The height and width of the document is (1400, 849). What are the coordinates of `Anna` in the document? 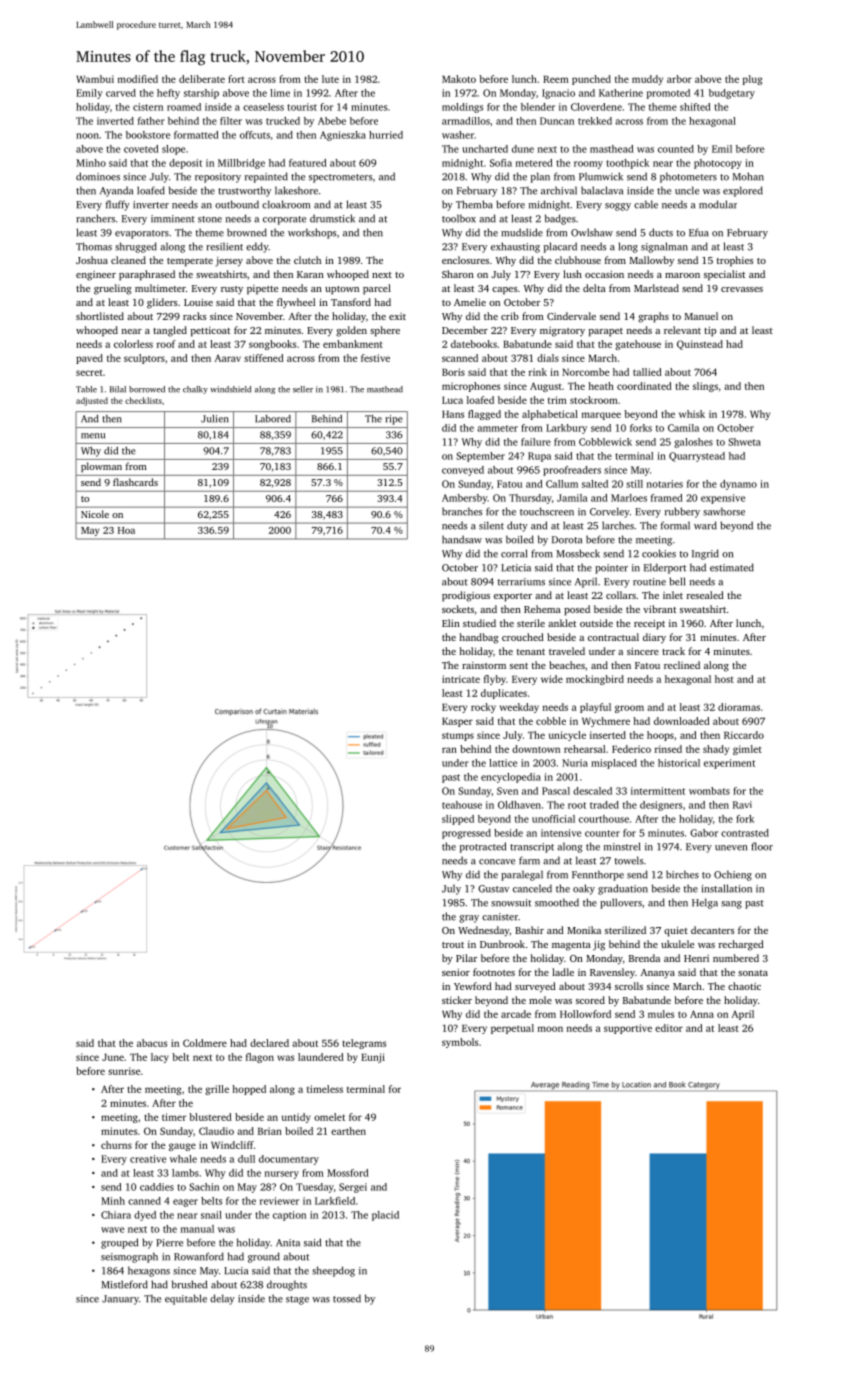 It's located at (702, 1014).
